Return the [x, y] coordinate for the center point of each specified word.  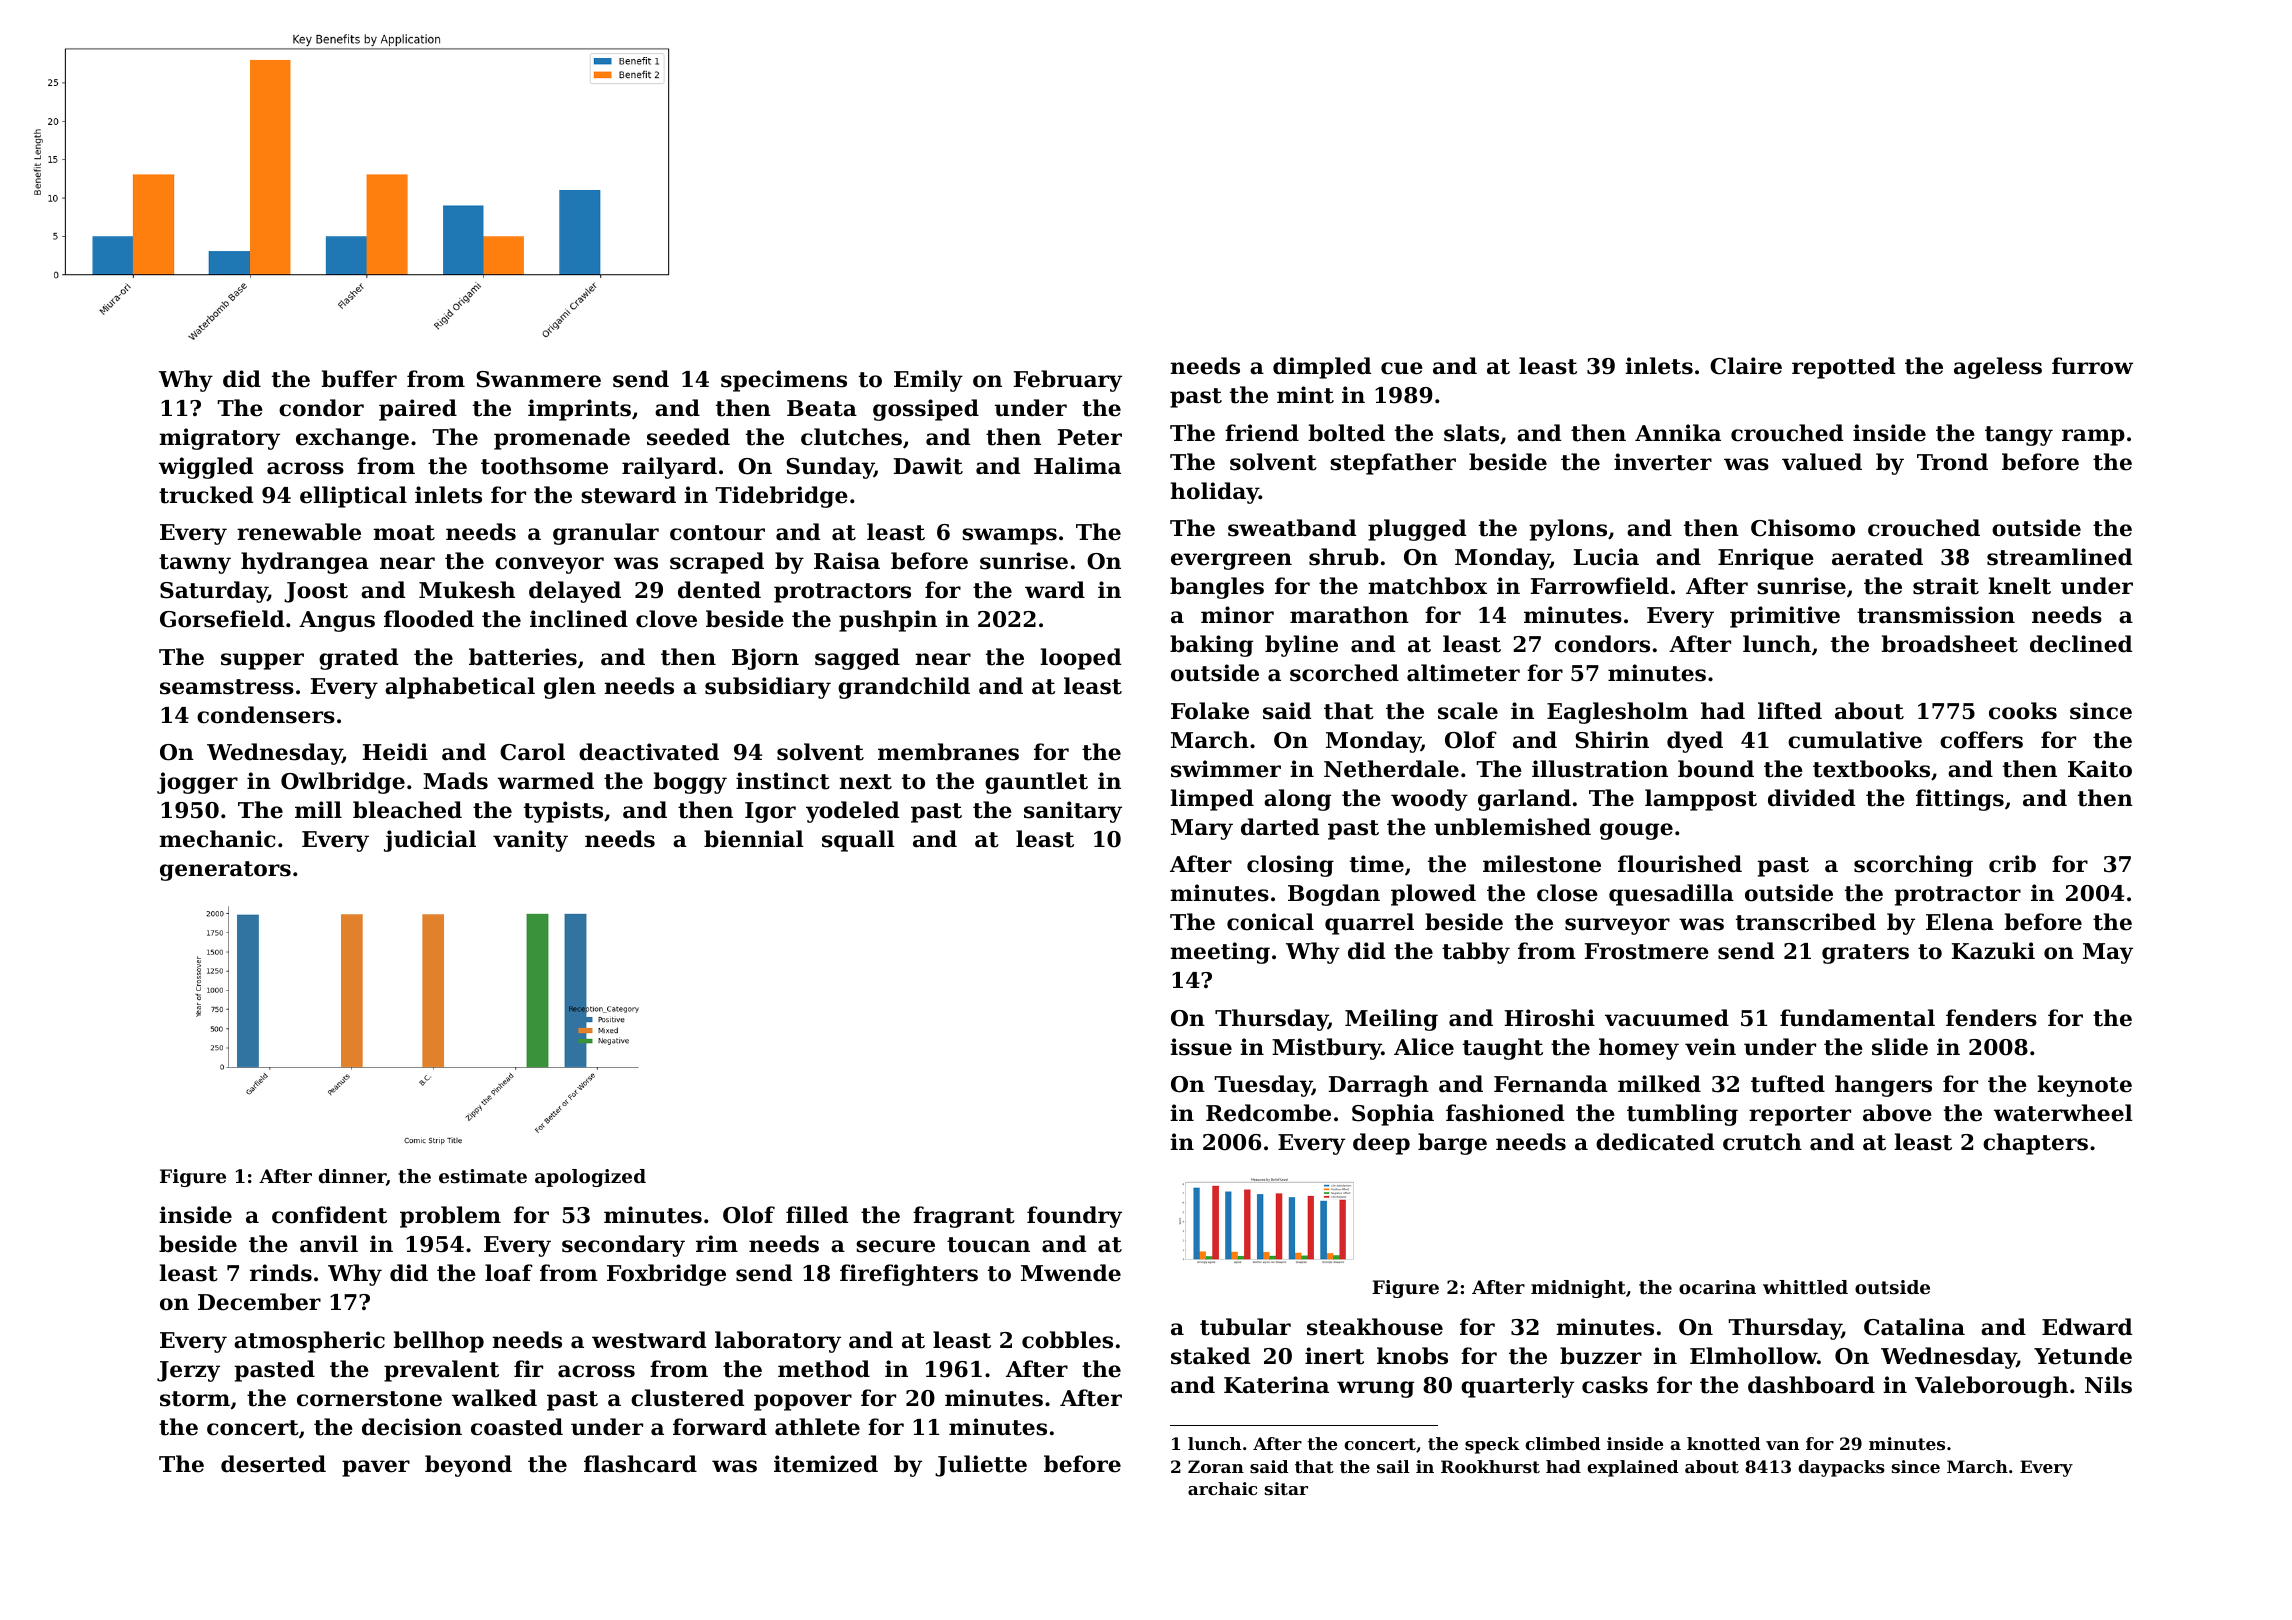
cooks [2023, 711]
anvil [329, 1244]
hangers [1883, 1086]
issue [1201, 1047]
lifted [1790, 711]
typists [563, 812]
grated [358, 659]
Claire [1746, 366]
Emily [928, 381]
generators [225, 871]
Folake [1210, 711]
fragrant [964, 1217]
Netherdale [1391, 769]
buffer [359, 379]
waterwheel [2063, 1113]
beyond [468, 1466]
